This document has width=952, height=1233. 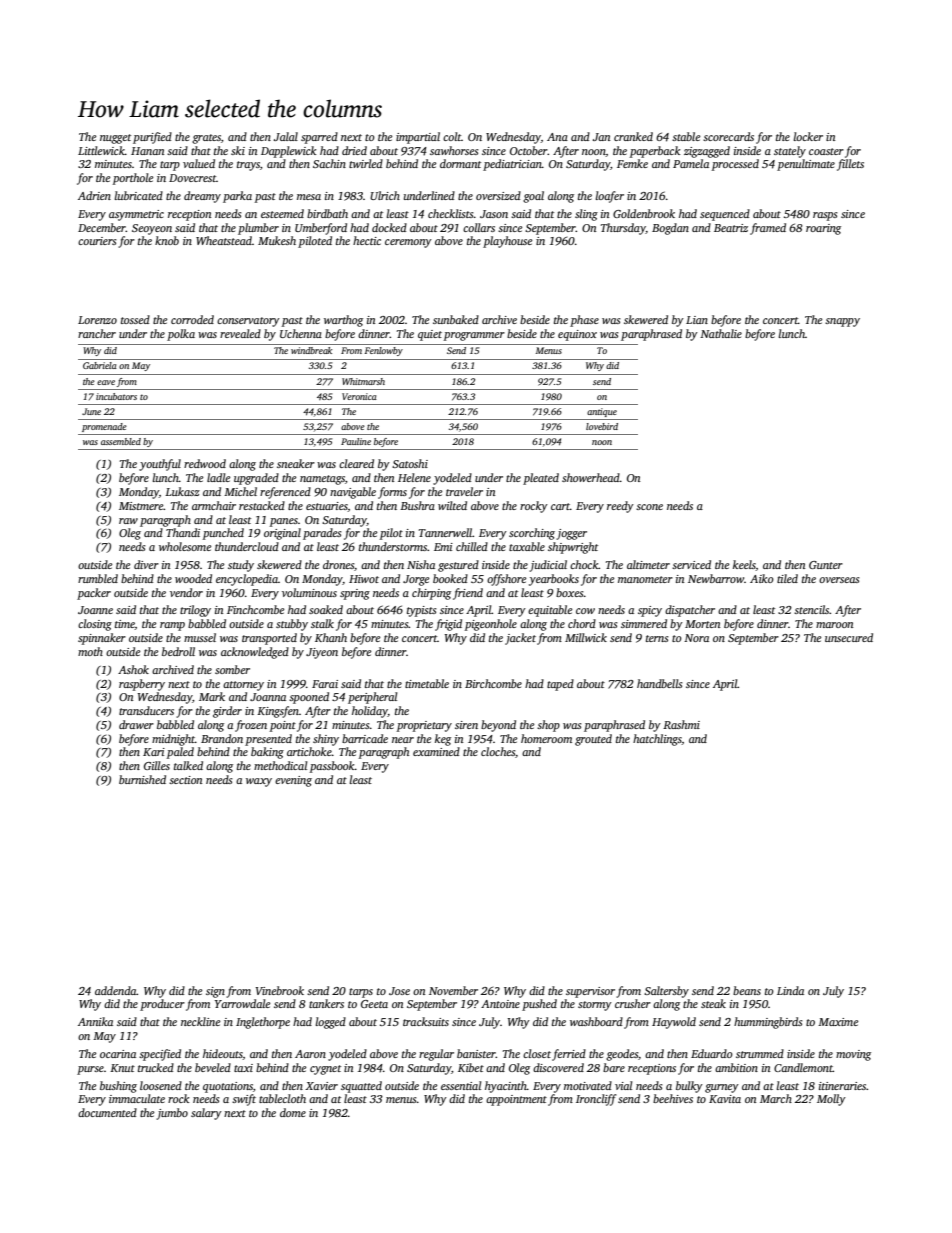 I want to click on Ironcliff, so click(x=596, y=1100).
